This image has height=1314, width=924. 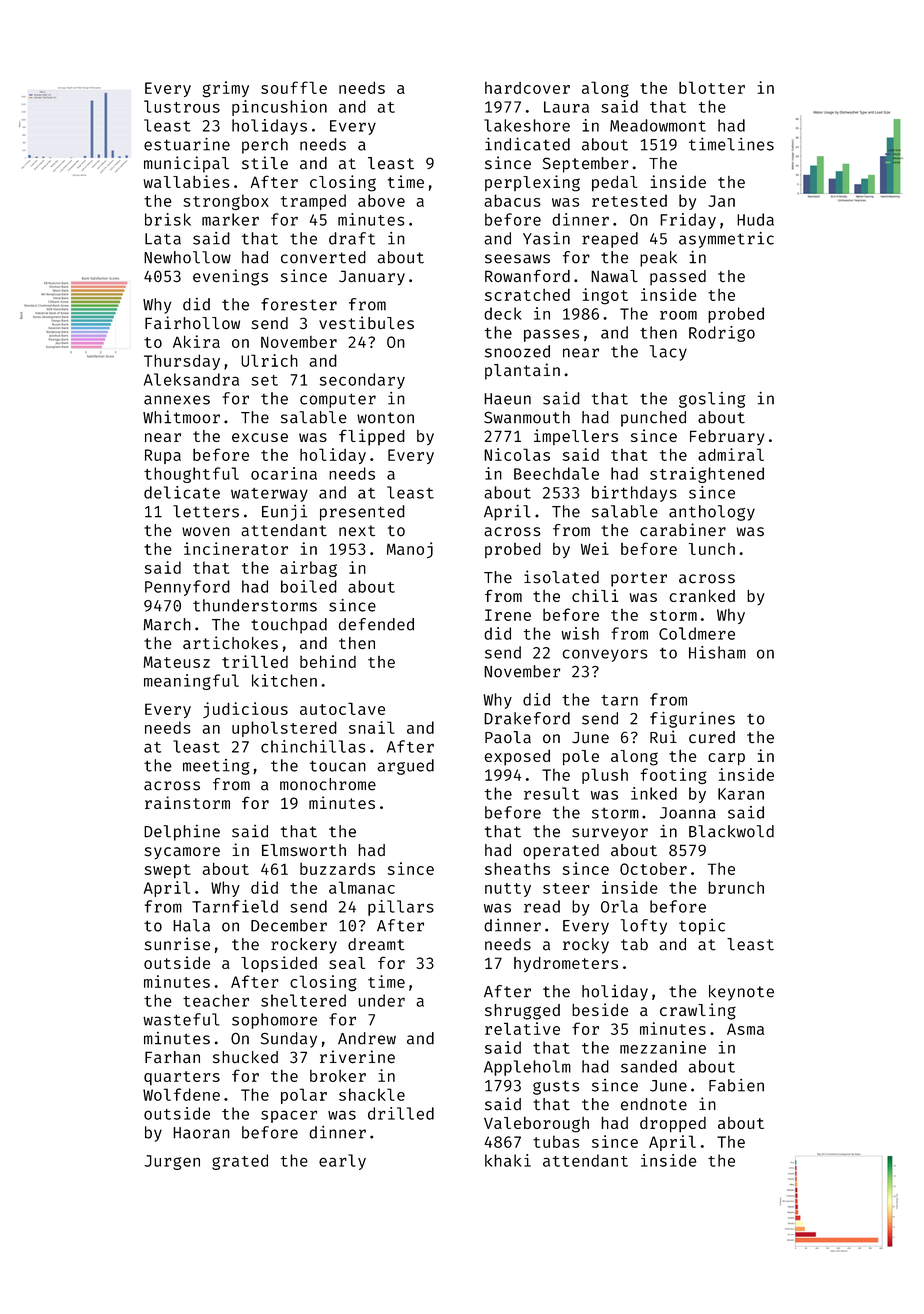 What do you see at coordinates (634, 494) in the image?
I see `birthdays` at bounding box center [634, 494].
